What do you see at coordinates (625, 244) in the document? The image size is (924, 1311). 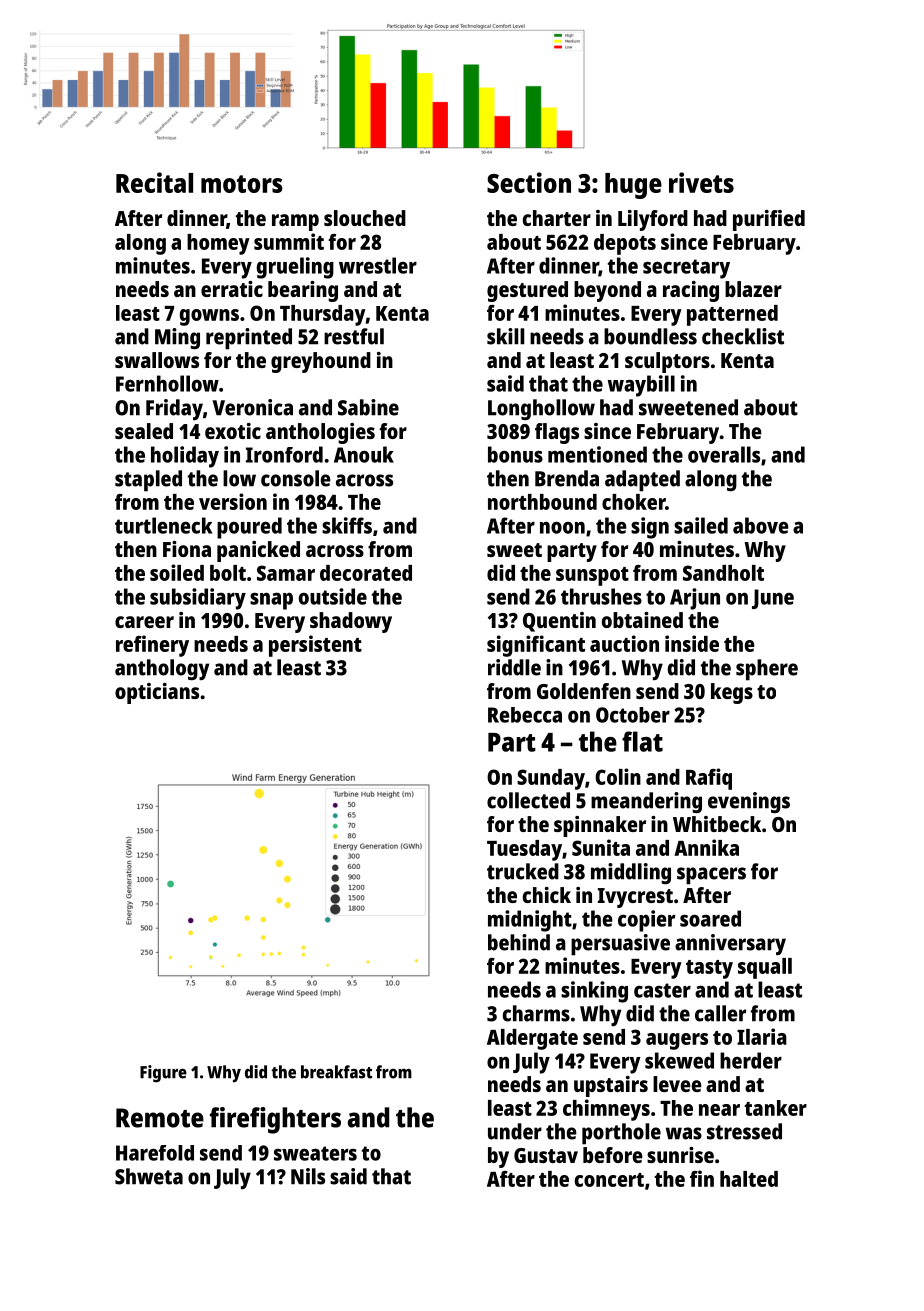 I see `depots` at bounding box center [625, 244].
